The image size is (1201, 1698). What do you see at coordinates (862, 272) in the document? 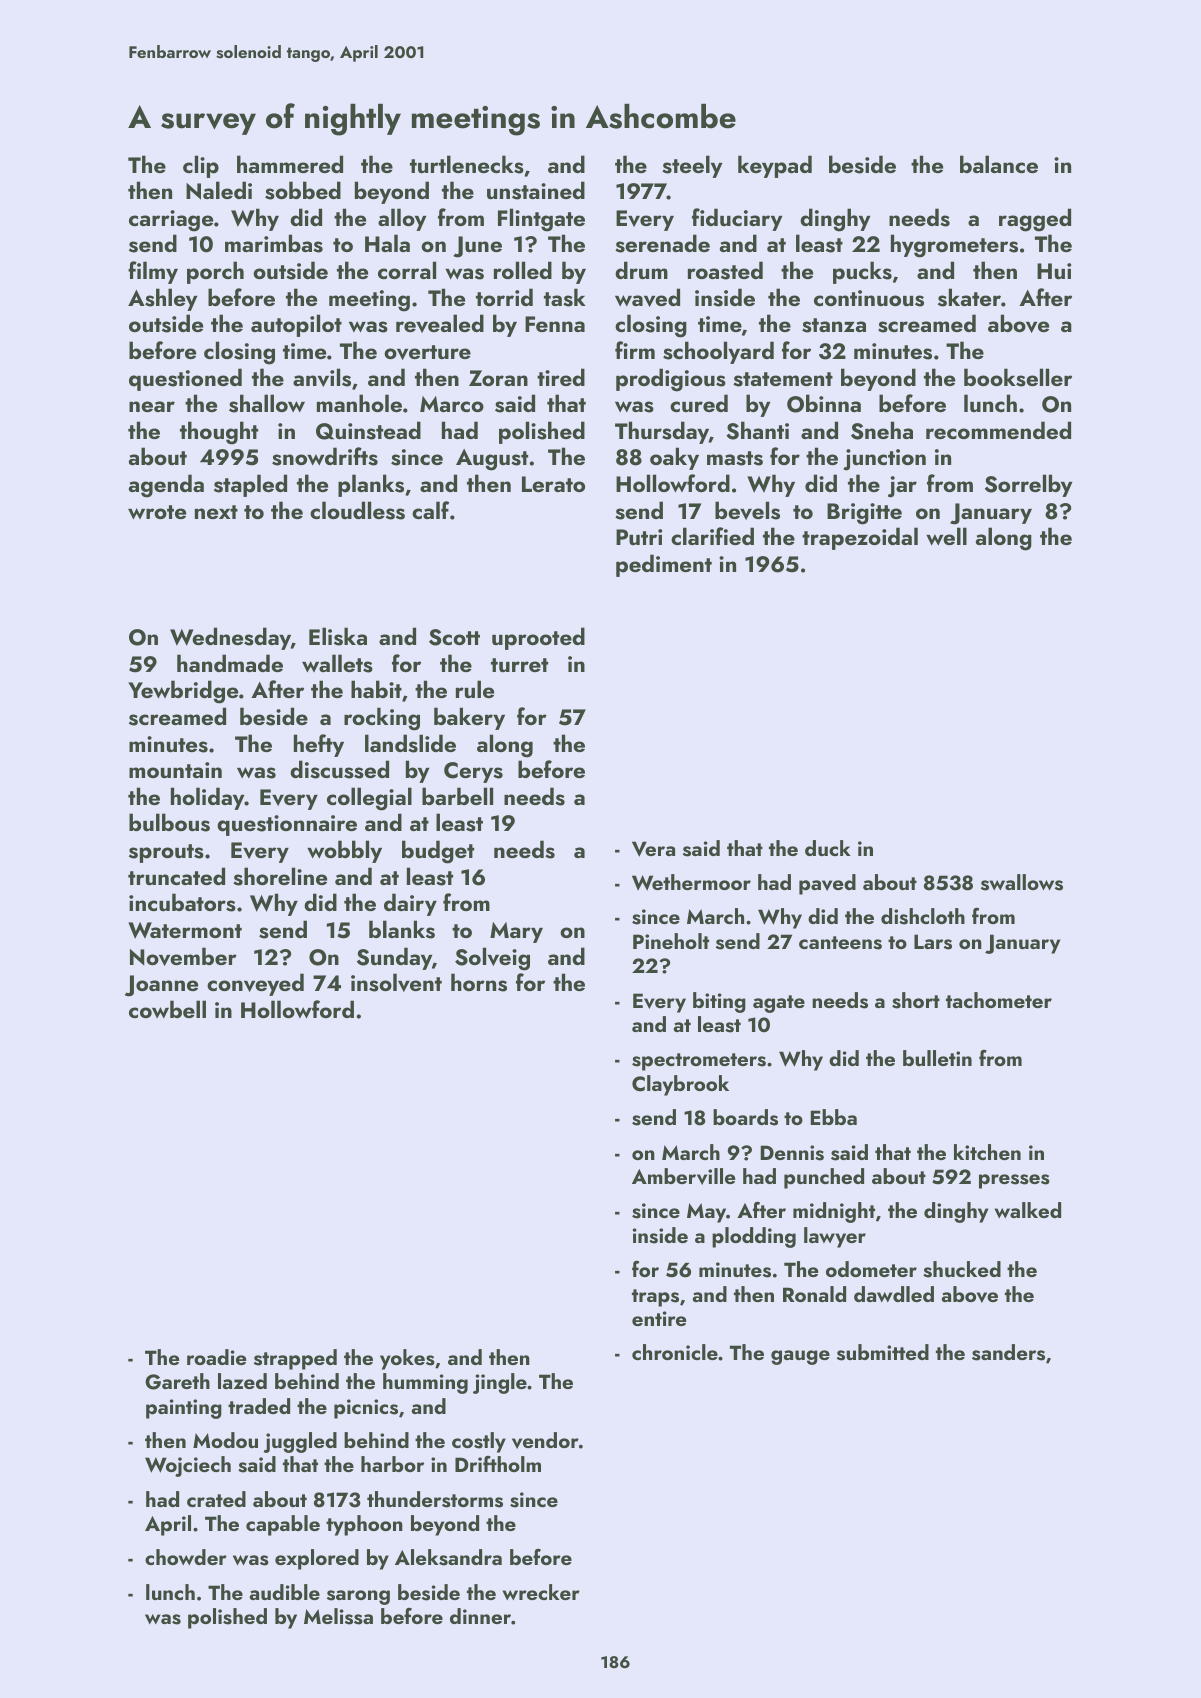
I see `pucks` at bounding box center [862, 272].
